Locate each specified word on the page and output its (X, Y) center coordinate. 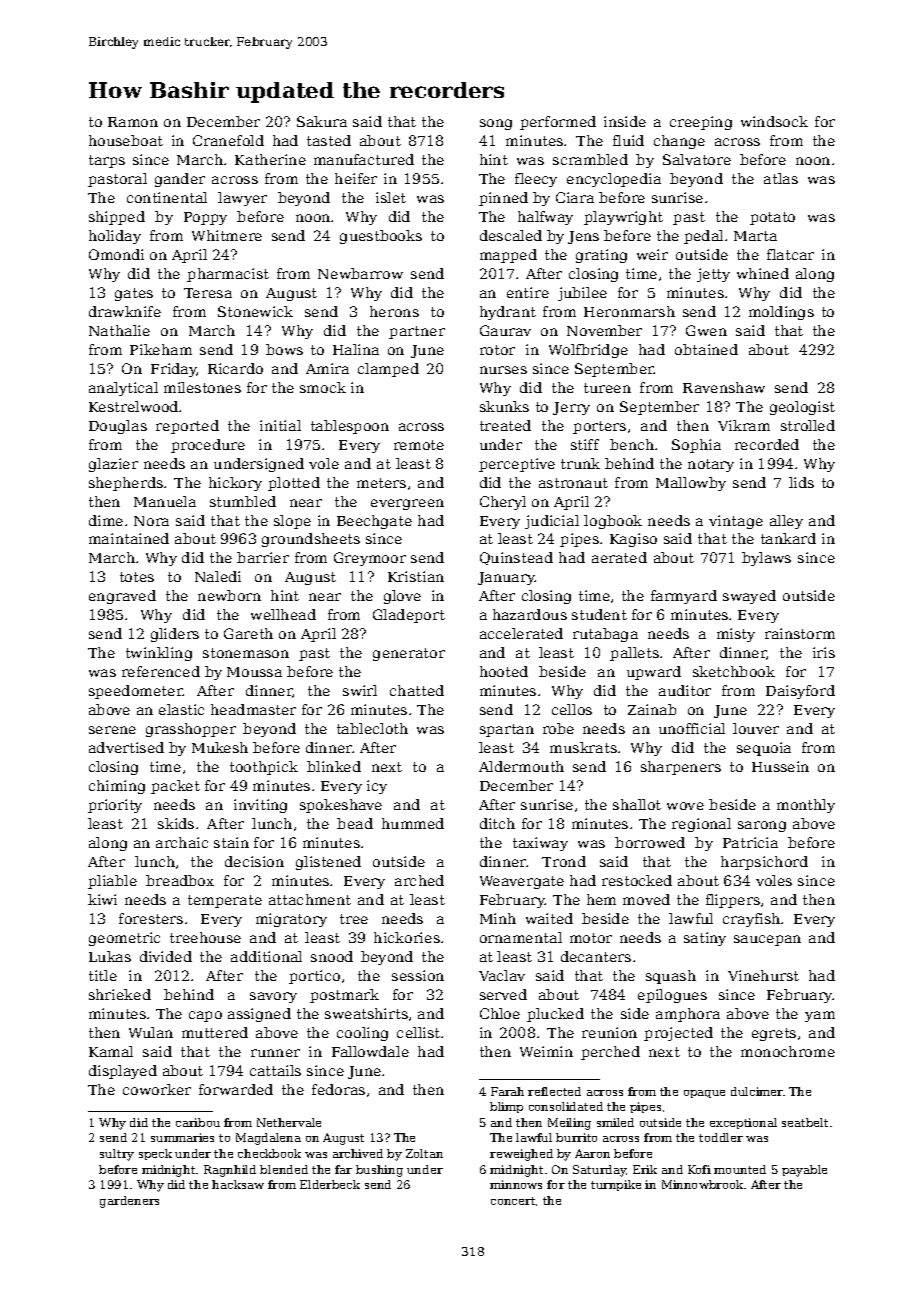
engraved (122, 597)
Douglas (118, 427)
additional (266, 956)
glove (402, 597)
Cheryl (503, 503)
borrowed (650, 842)
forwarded (236, 1089)
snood (332, 956)
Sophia (696, 446)
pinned (503, 199)
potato (772, 218)
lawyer (242, 199)
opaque (704, 1094)
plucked (555, 1015)
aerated (619, 557)
